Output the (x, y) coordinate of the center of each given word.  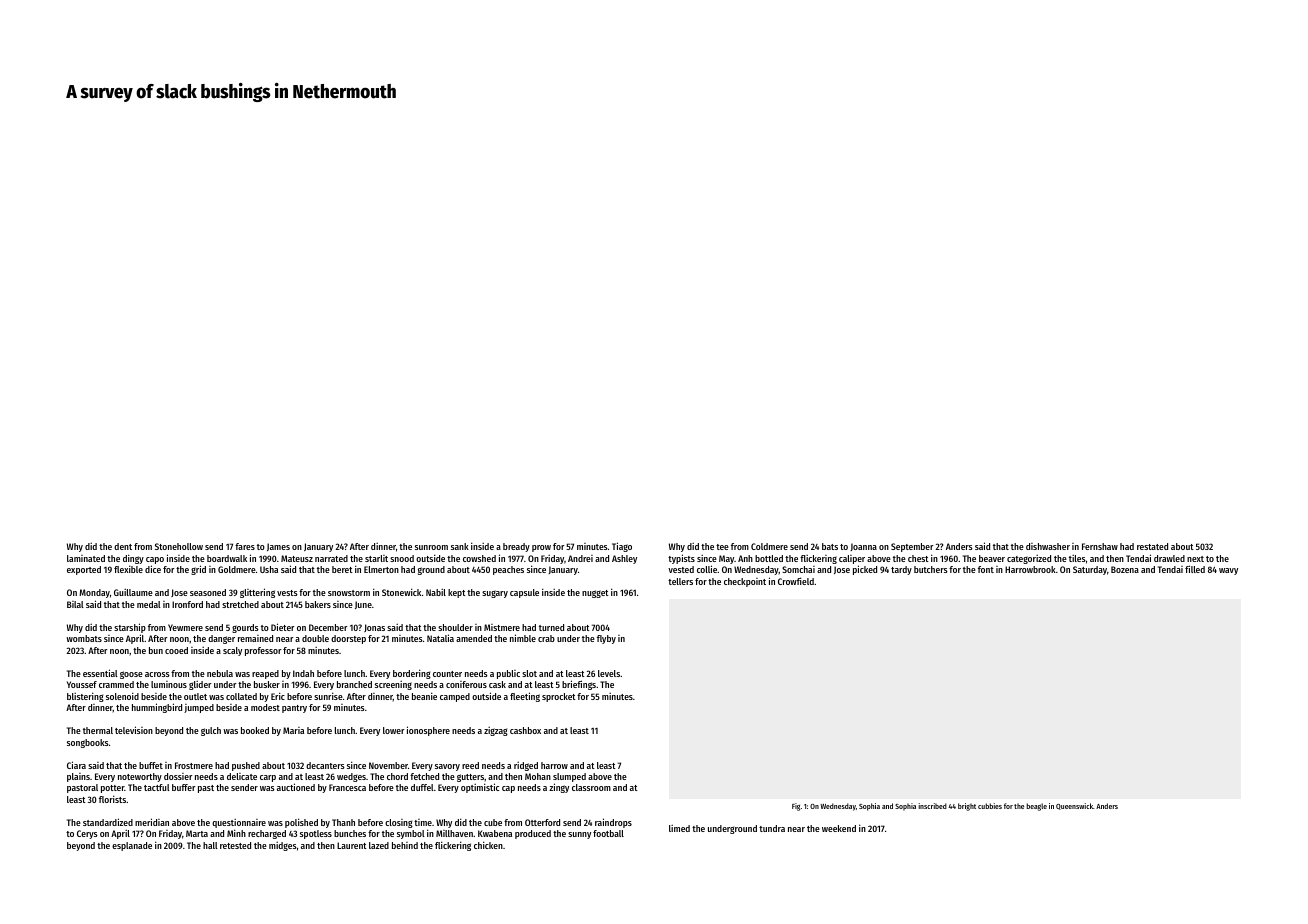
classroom (591, 787)
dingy (133, 560)
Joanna (863, 547)
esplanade (132, 846)
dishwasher (1048, 546)
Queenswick (1074, 806)
